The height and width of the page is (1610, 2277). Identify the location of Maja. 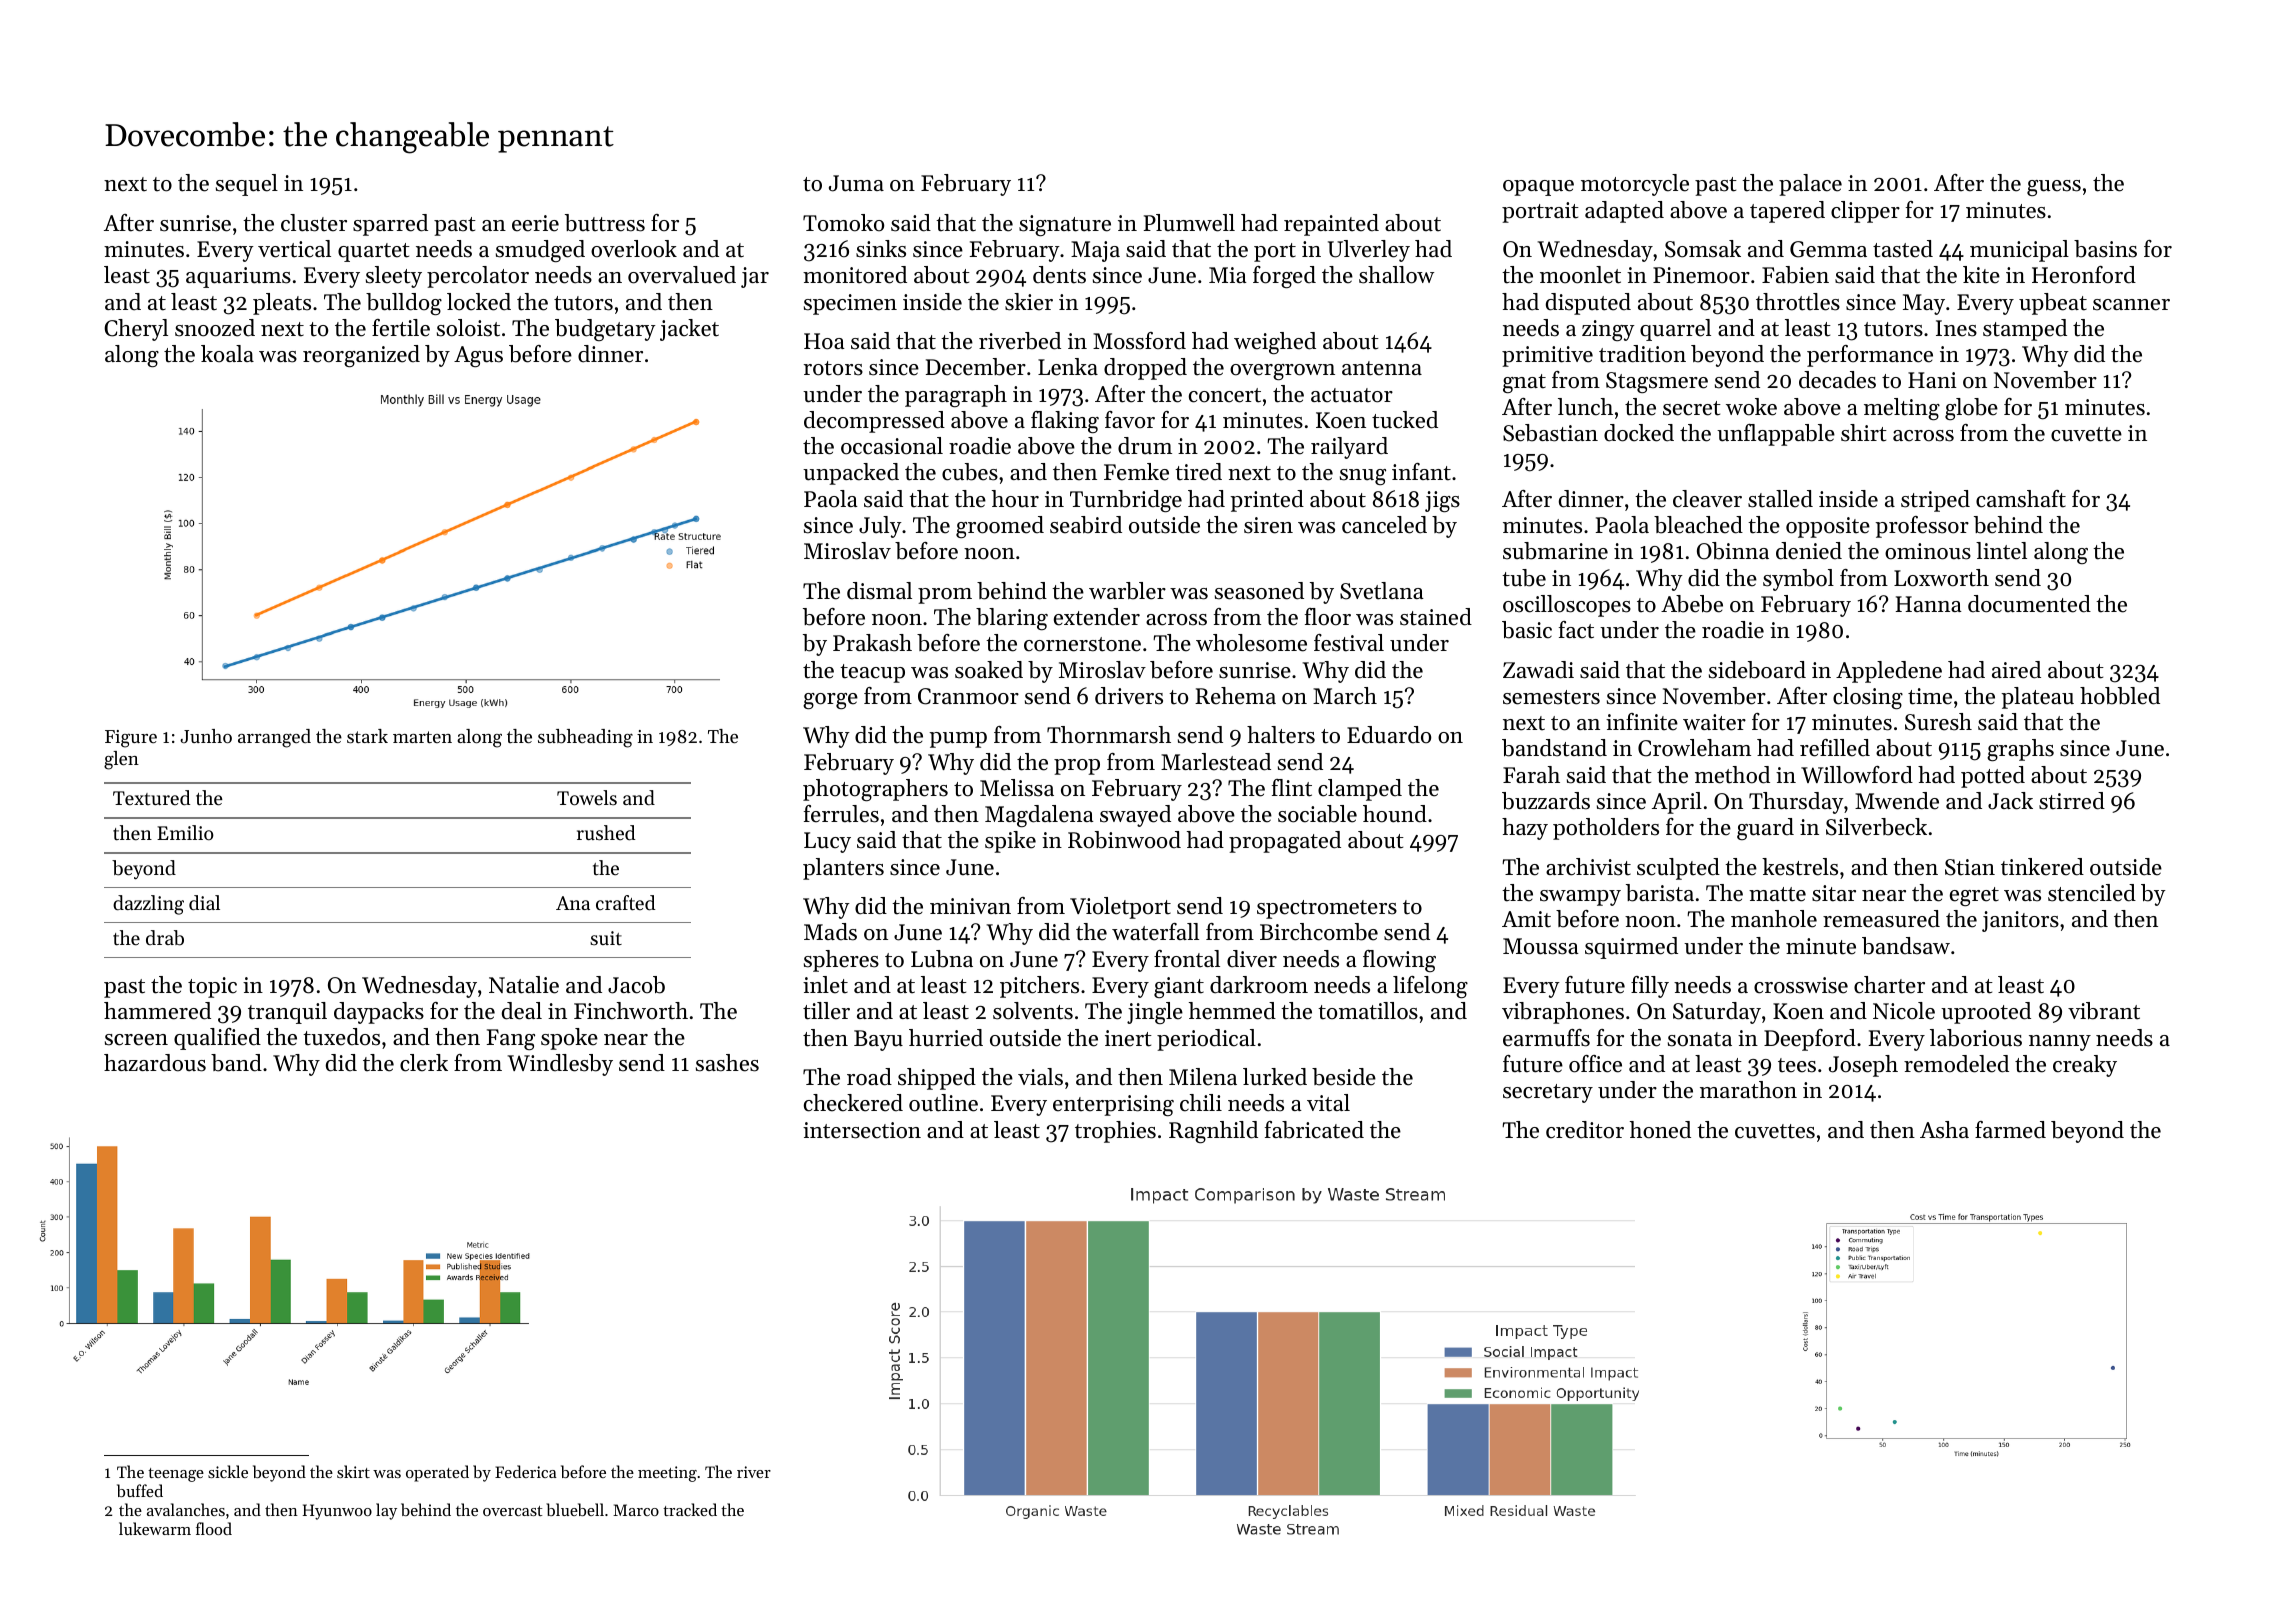
(1095, 251).
